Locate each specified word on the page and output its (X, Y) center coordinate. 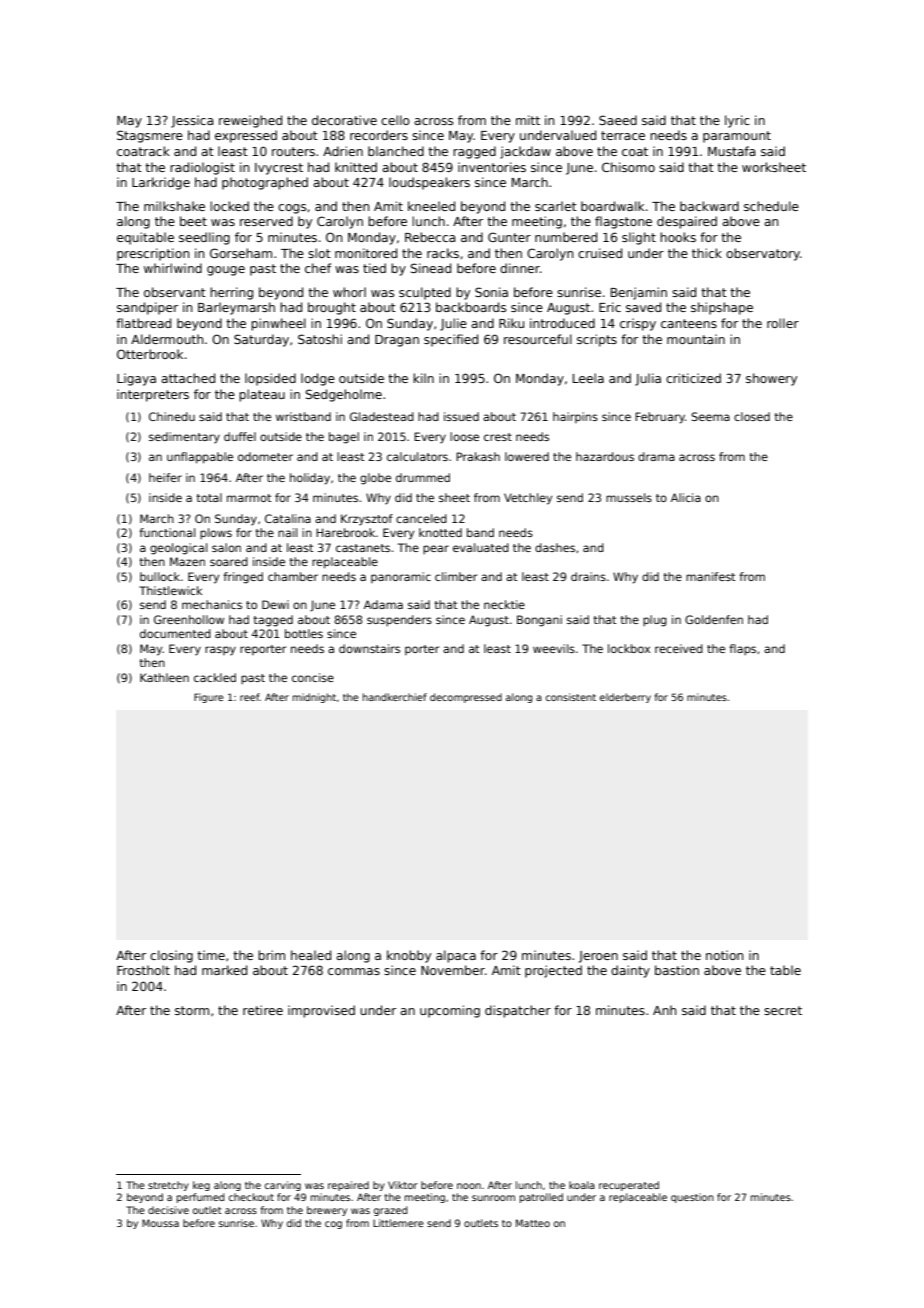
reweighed (250, 121)
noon (469, 1186)
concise (313, 677)
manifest (711, 576)
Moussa (160, 1223)
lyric (737, 121)
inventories (492, 167)
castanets (363, 548)
